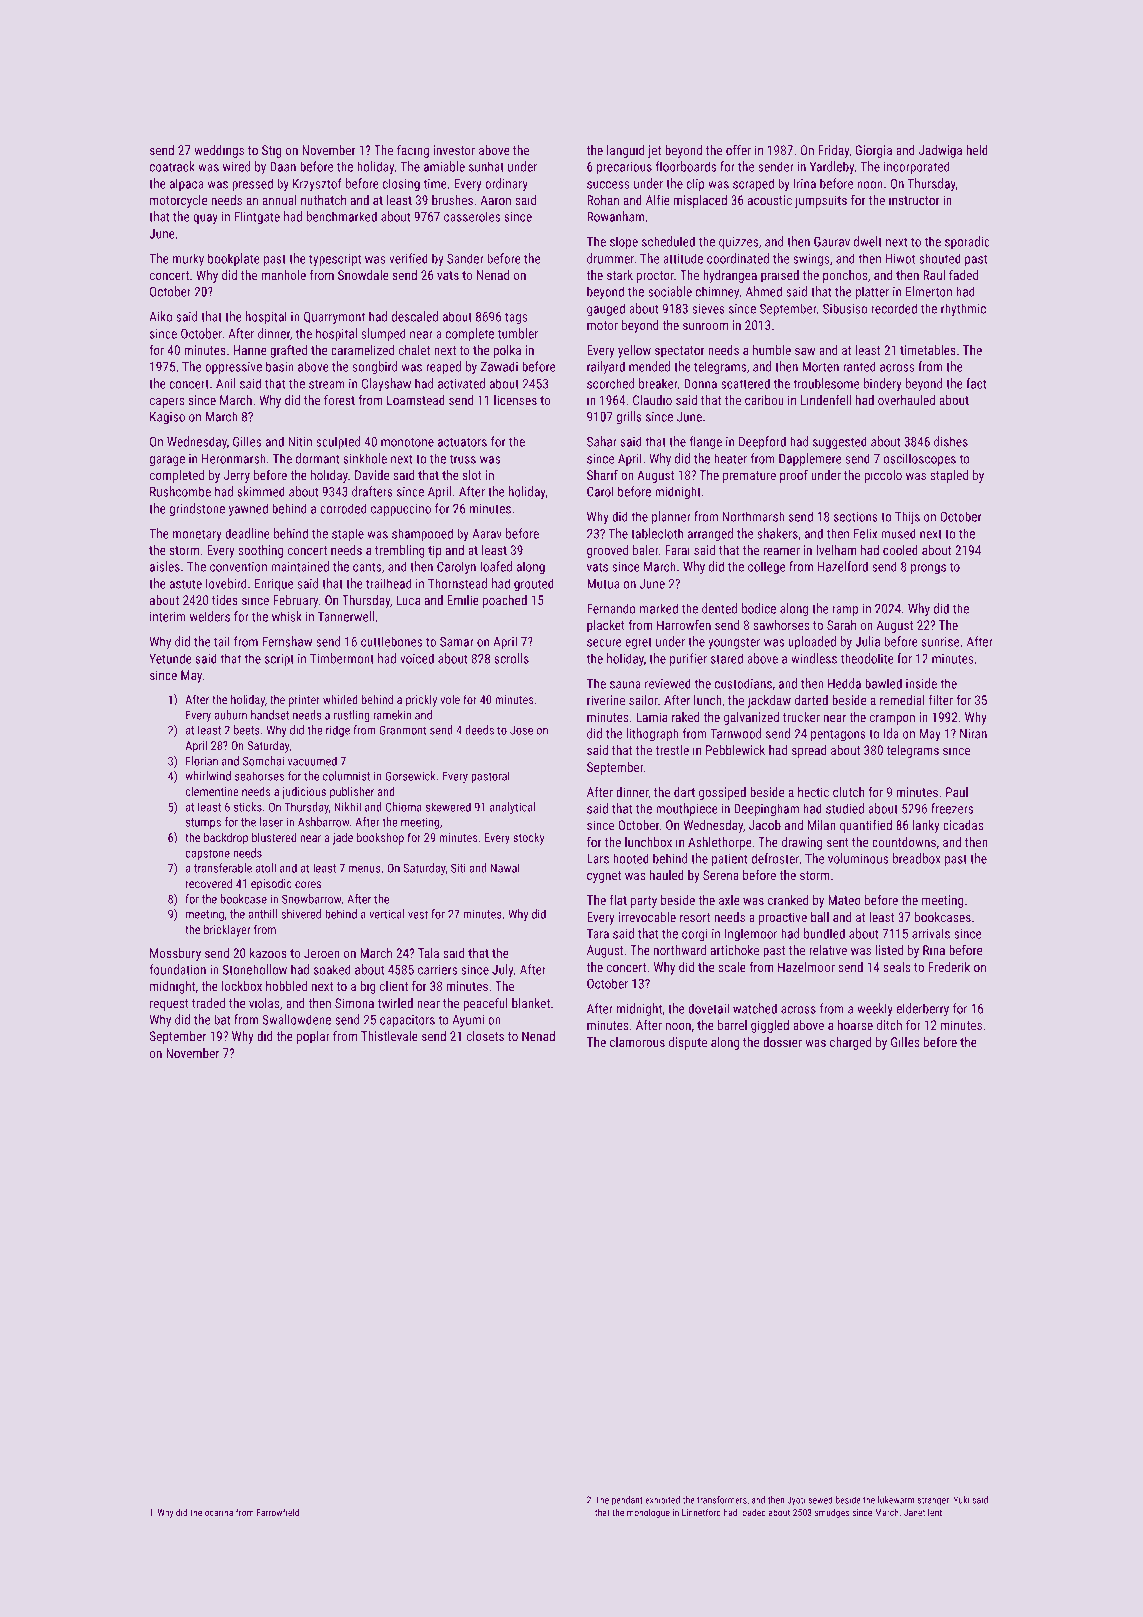 The height and width of the image is (1617, 1143). I want to click on Samar, so click(457, 642).
